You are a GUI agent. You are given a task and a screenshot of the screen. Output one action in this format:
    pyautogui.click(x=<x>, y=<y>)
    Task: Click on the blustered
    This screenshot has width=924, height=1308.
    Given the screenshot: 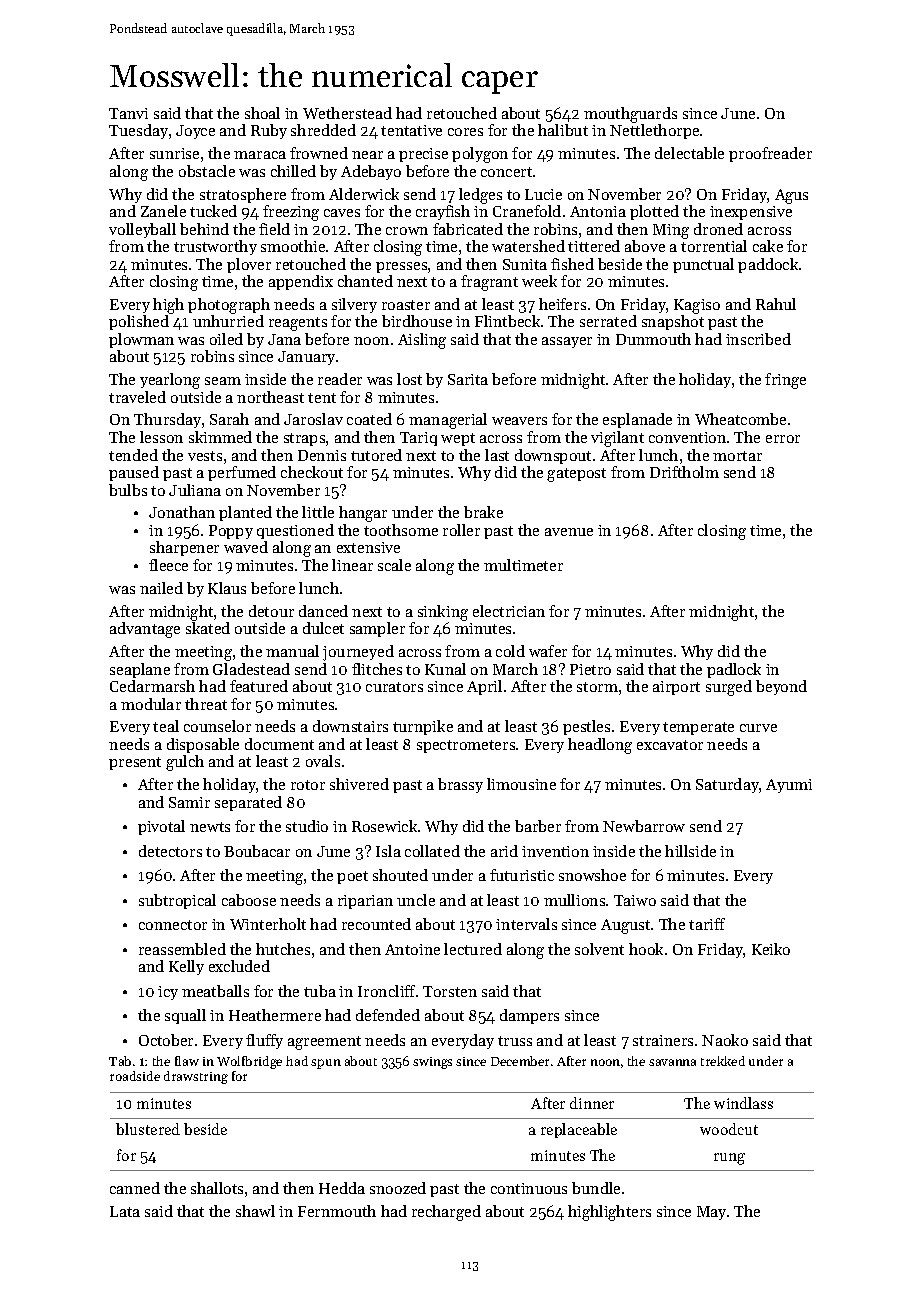 What is the action you would take?
    pyautogui.click(x=148, y=1129)
